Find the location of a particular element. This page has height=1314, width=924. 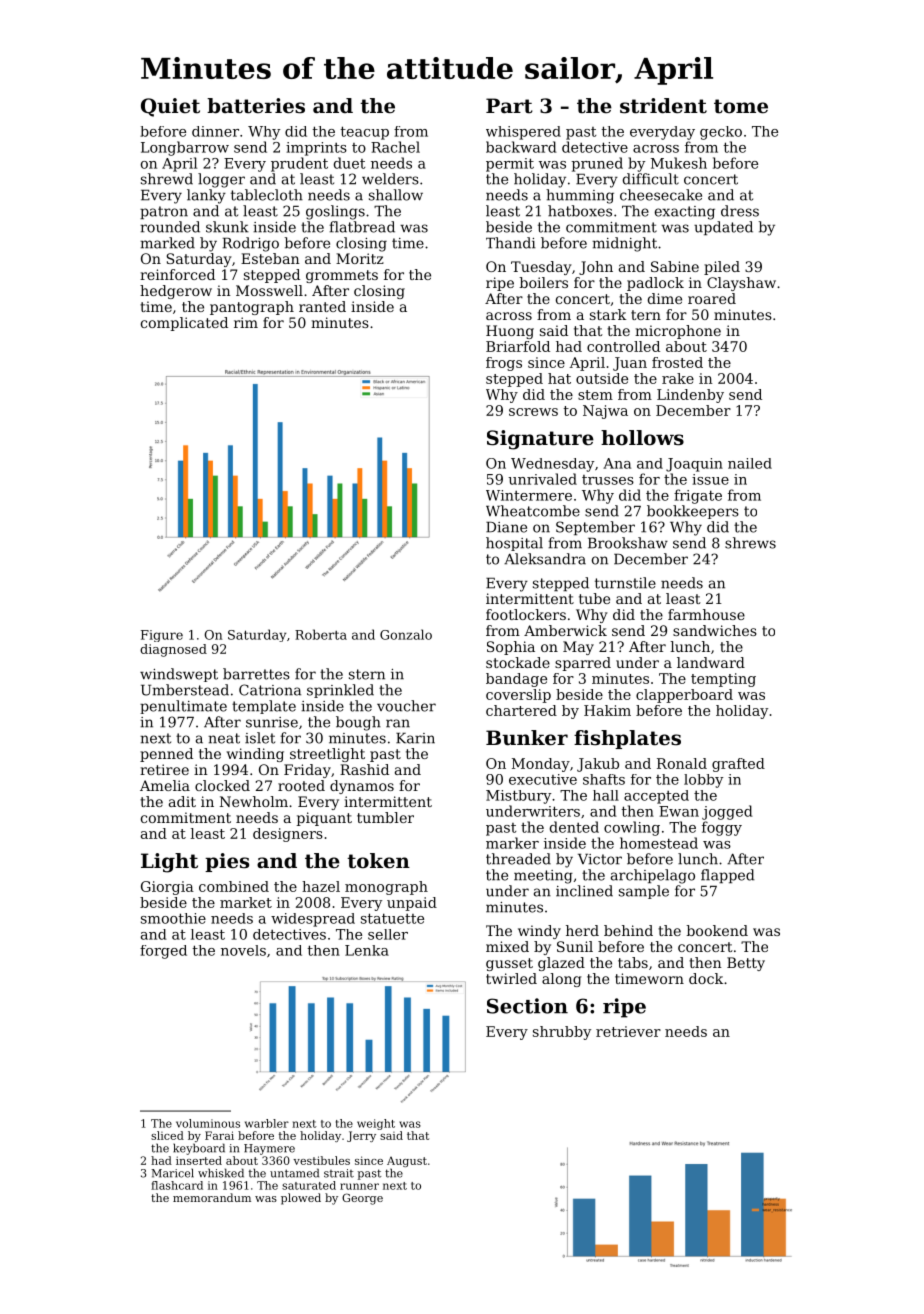

Hakim is located at coordinates (607, 710).
